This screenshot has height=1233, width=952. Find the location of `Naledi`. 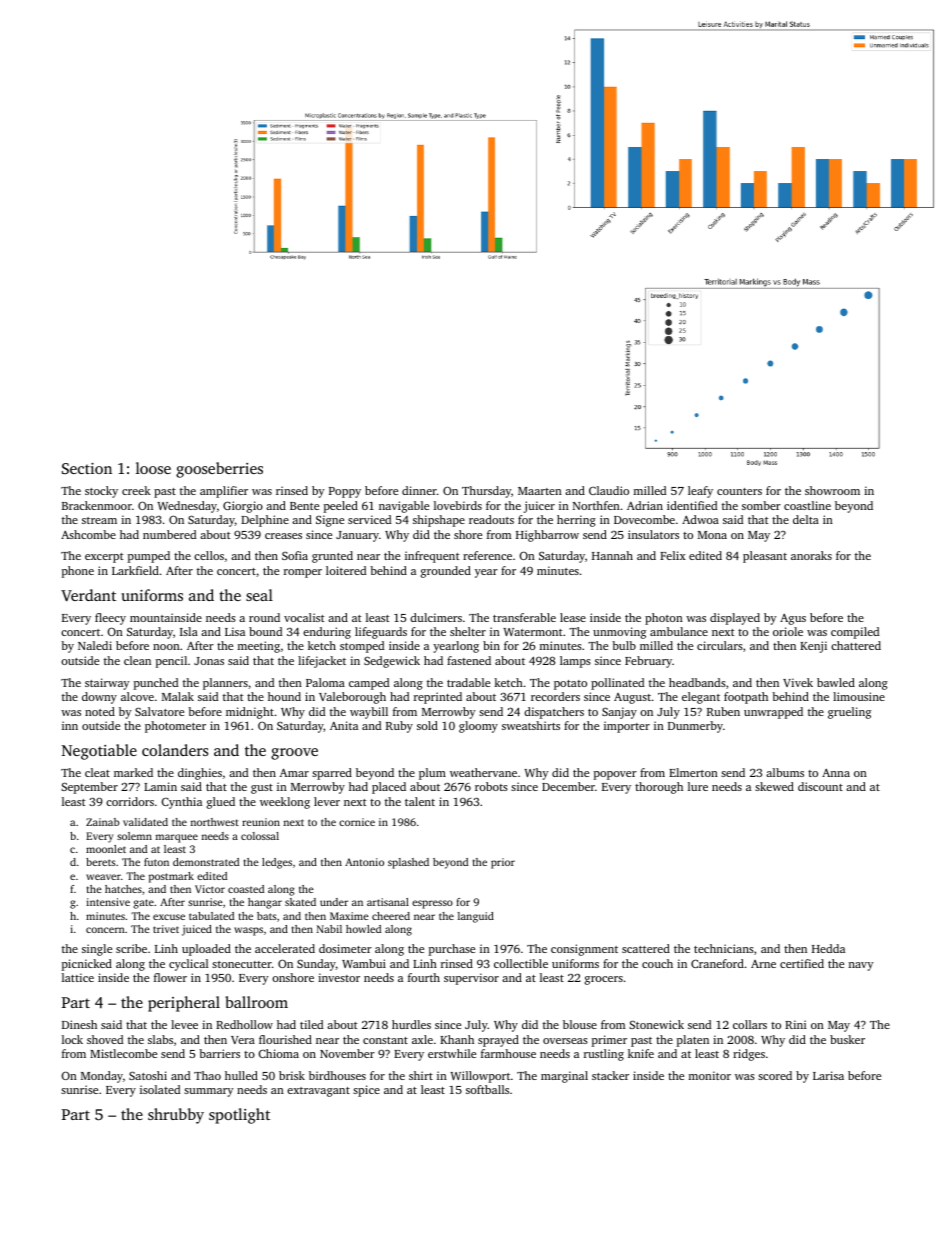

Naledi is located at coordinates (95, 645).
